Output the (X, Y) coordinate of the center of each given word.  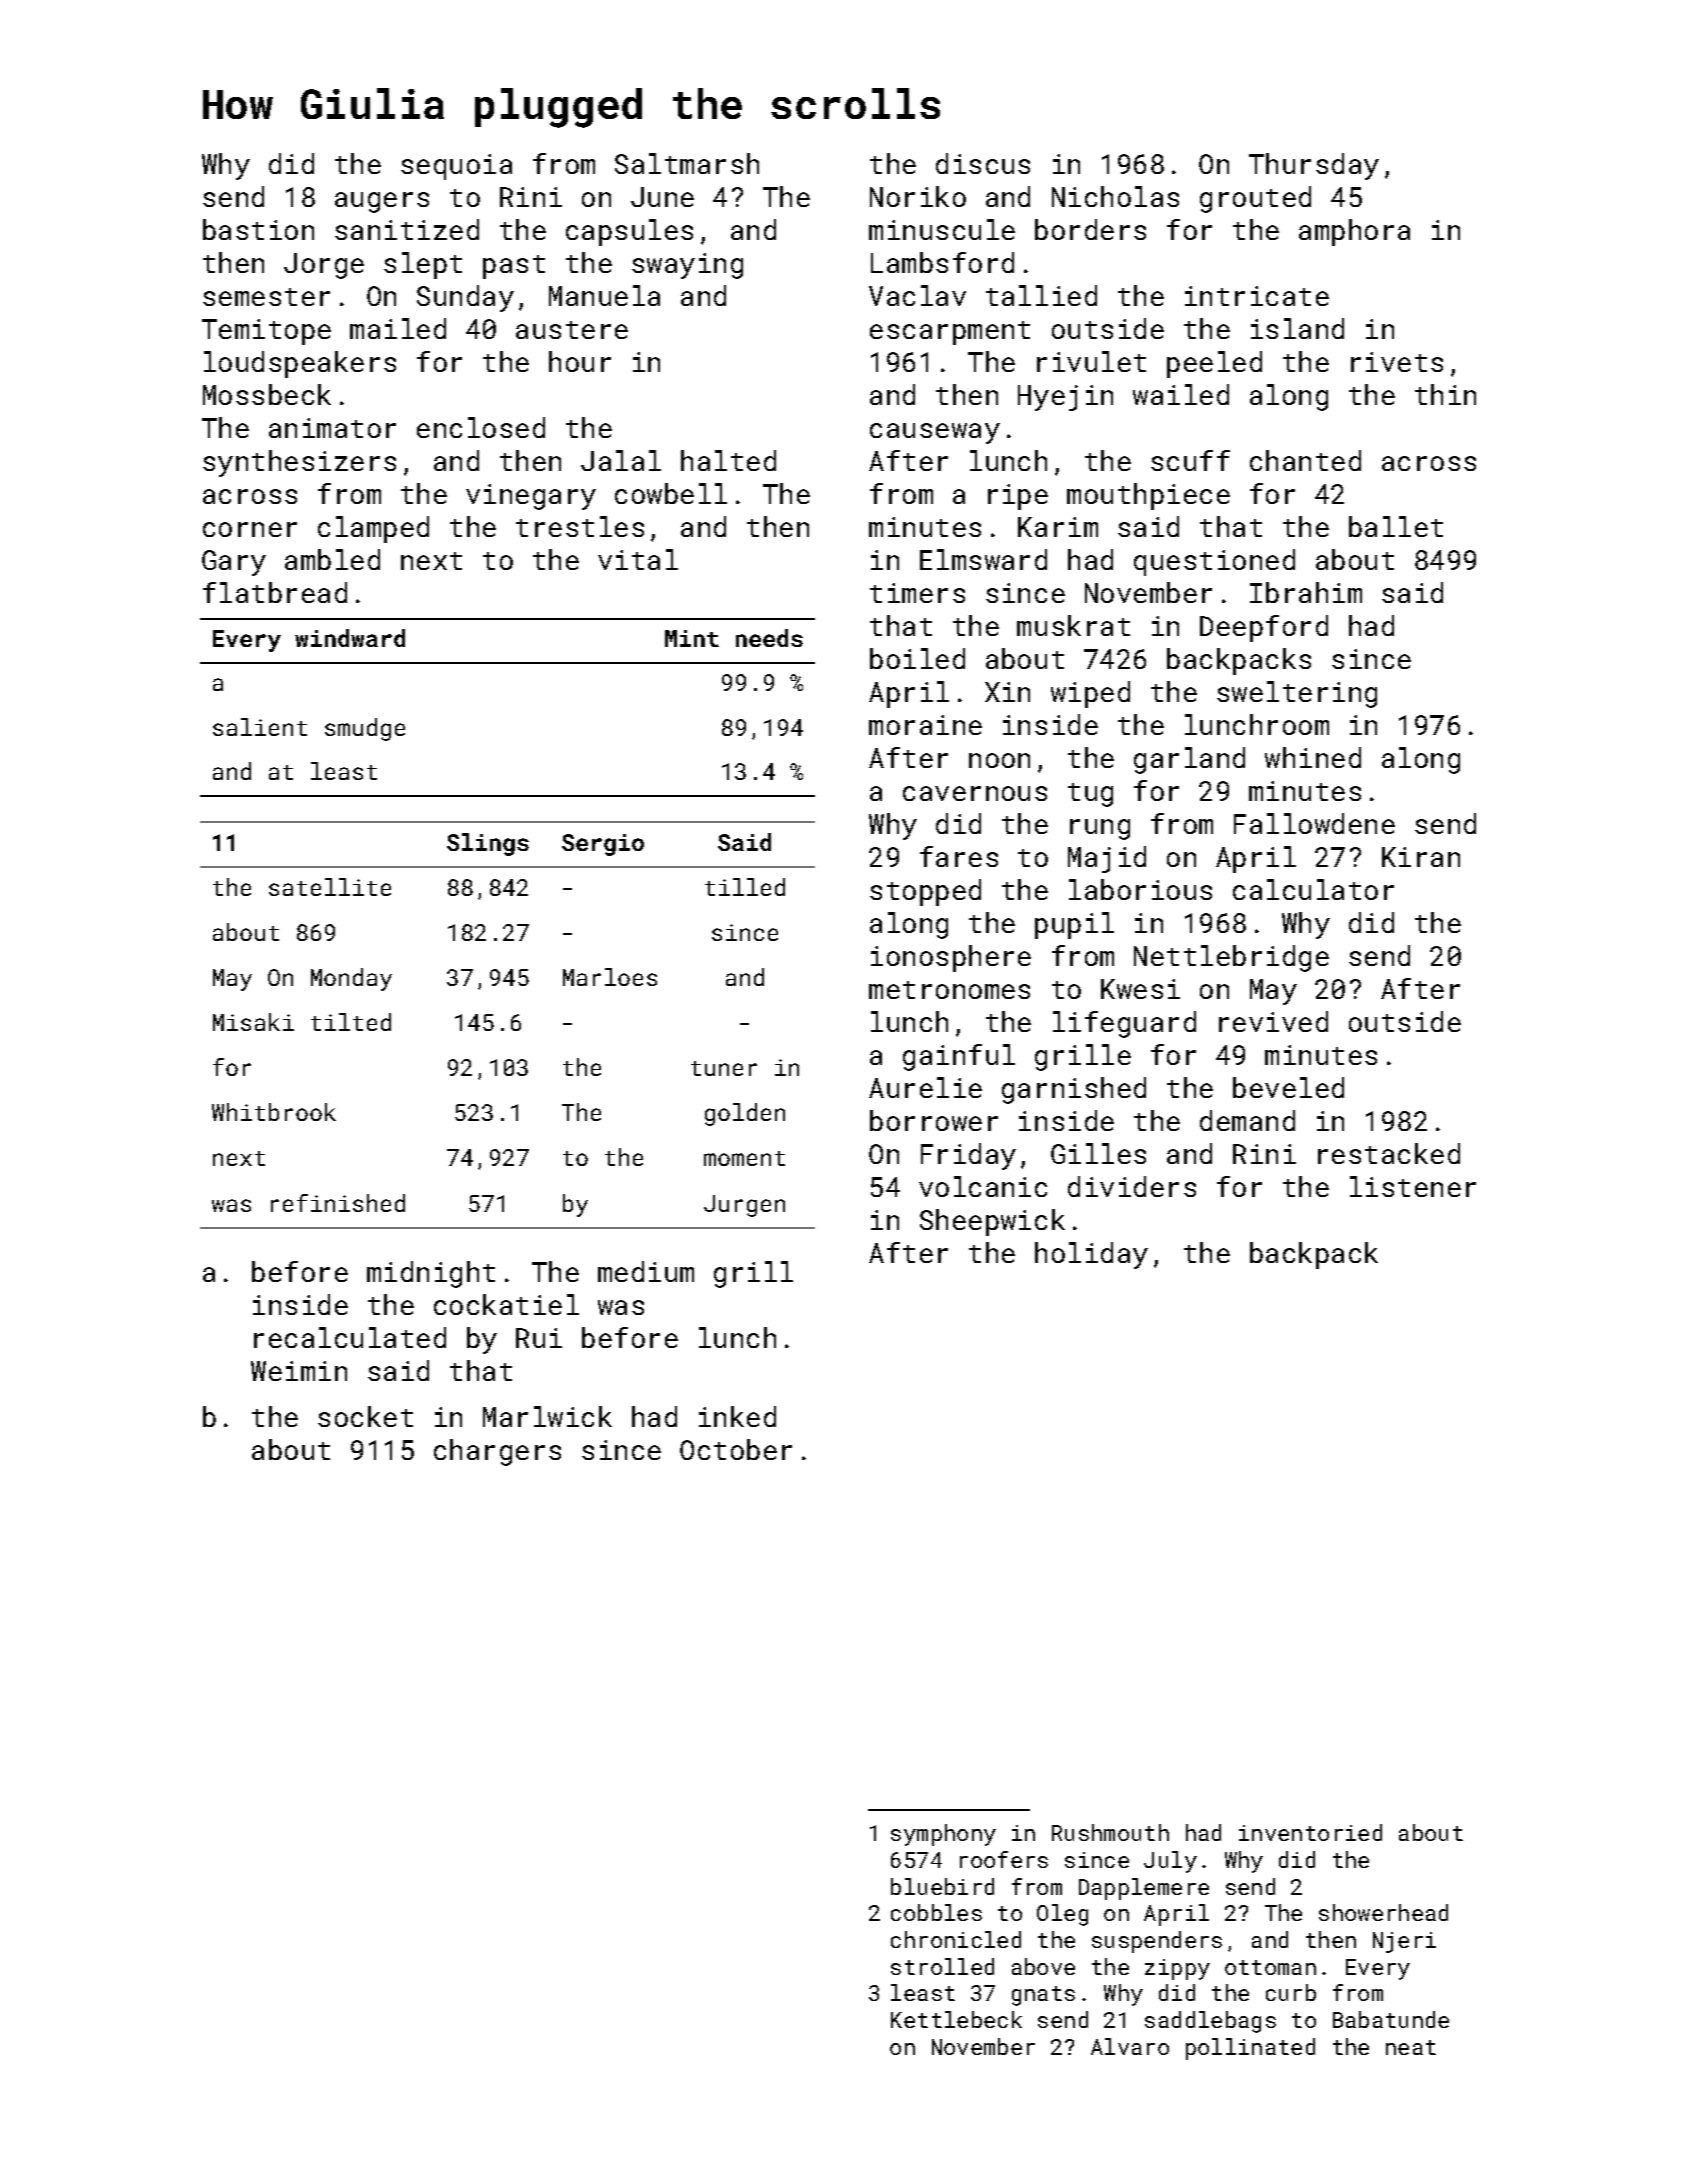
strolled (942, 1966)
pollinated (1250, 2049)
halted (728, 460)
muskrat (1073, 625)
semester (266, 297)
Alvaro (1130, 2046)
